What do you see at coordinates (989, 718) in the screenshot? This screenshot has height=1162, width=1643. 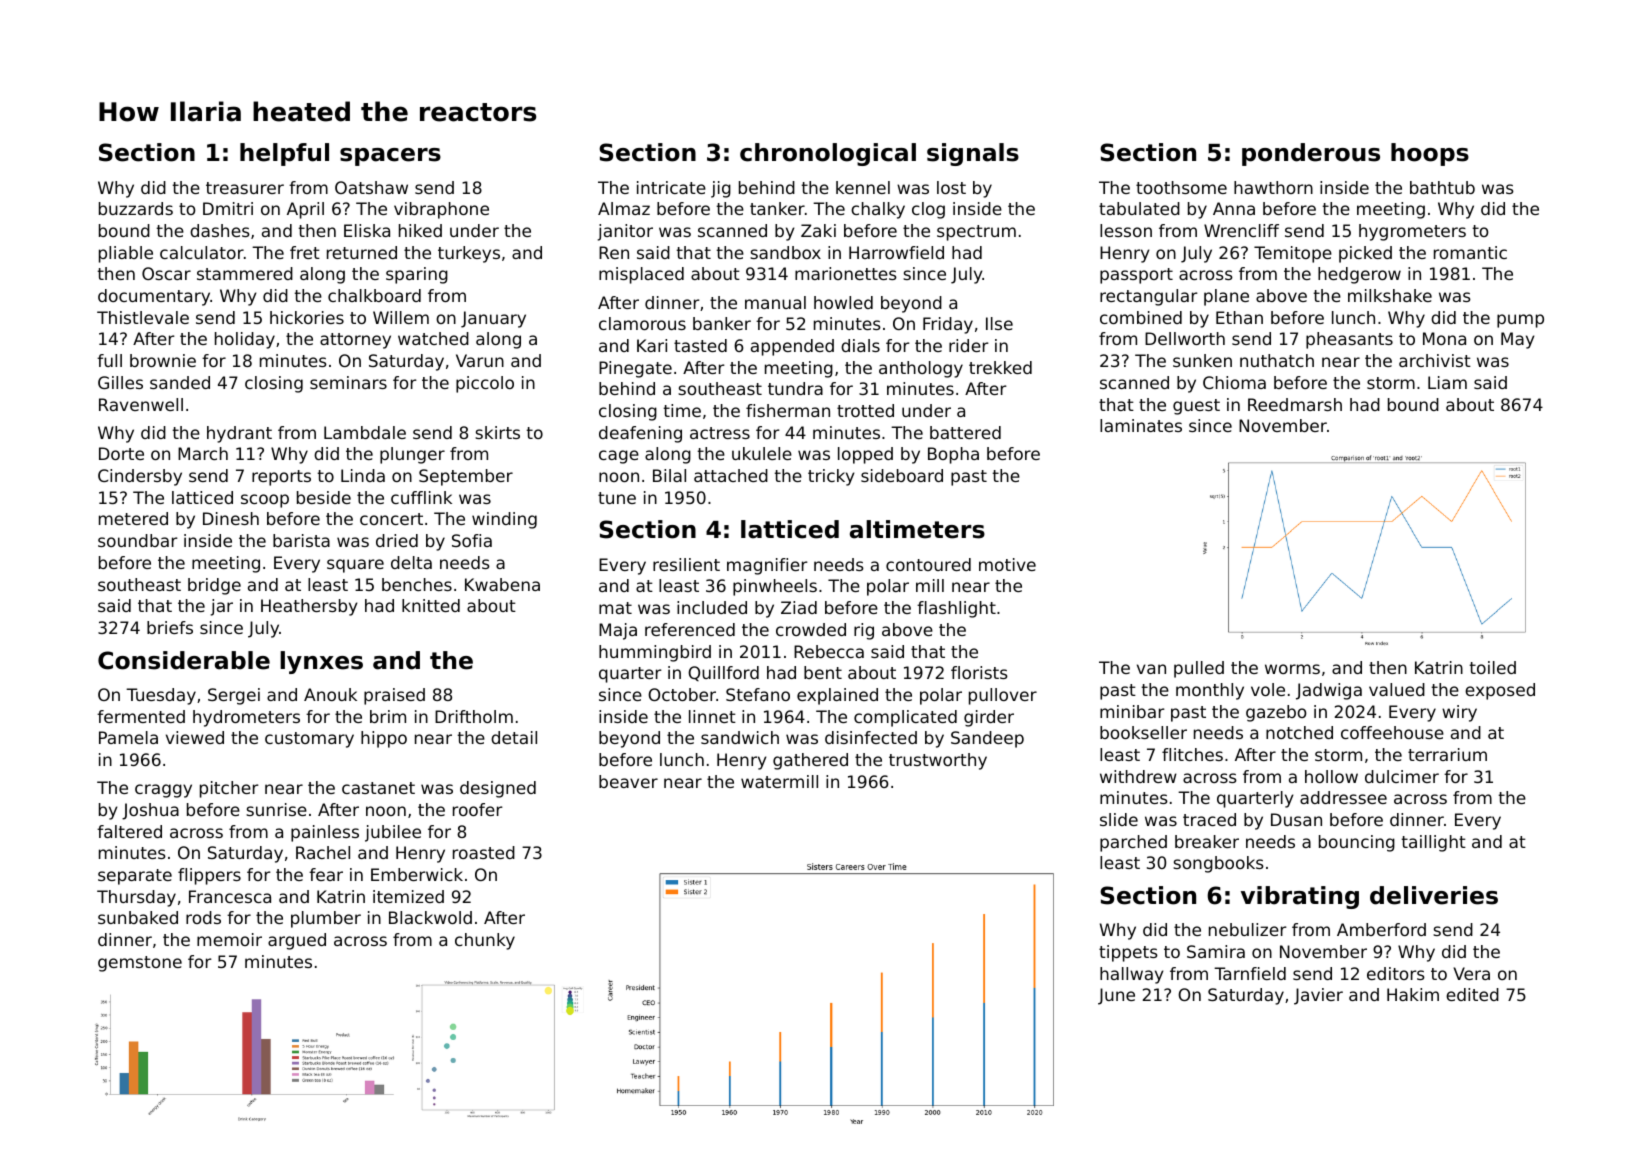 I see `girder` at bounding box center [989, 718].
